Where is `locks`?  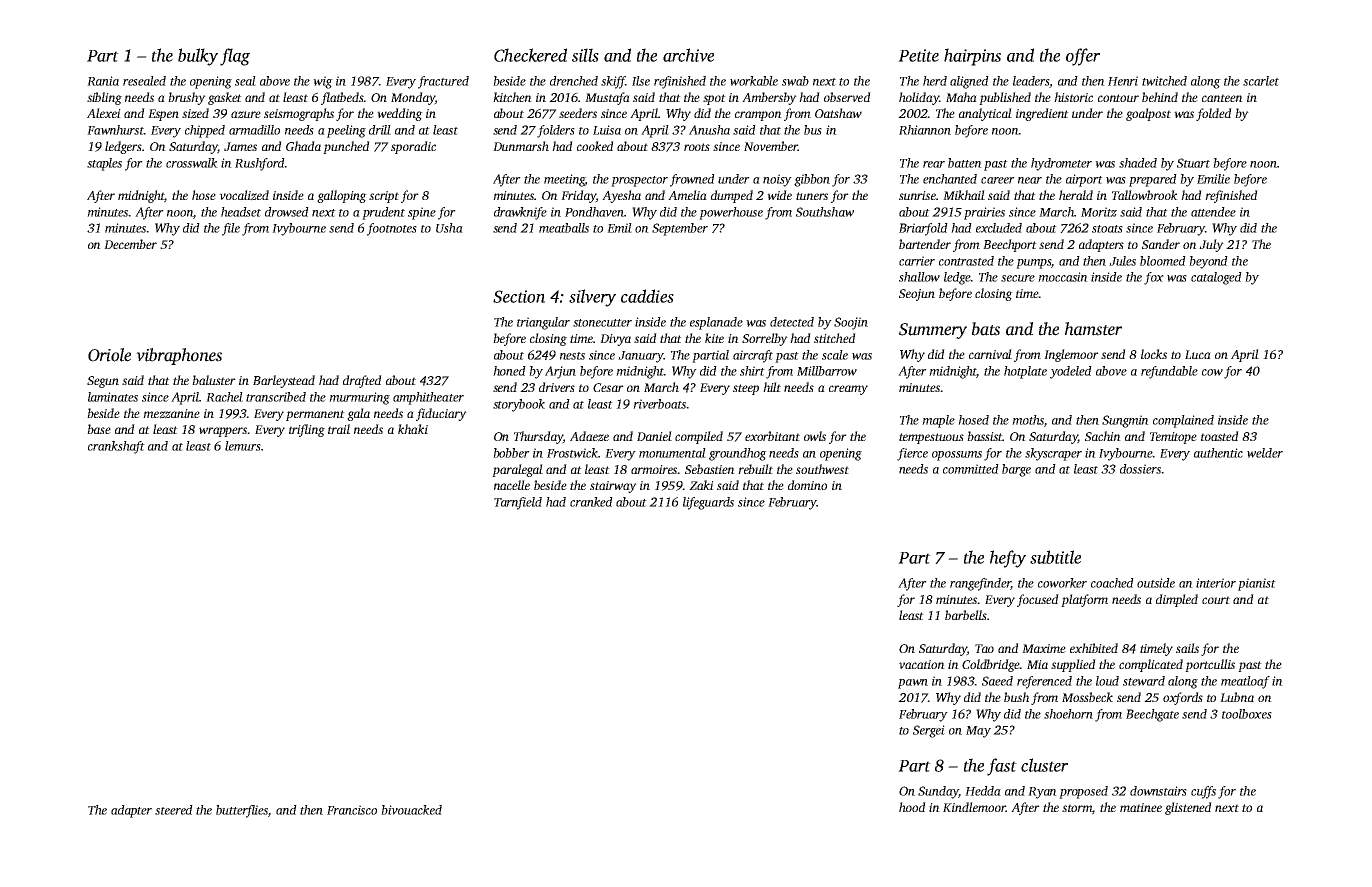
locks is located at coordinates (1154, 354).
